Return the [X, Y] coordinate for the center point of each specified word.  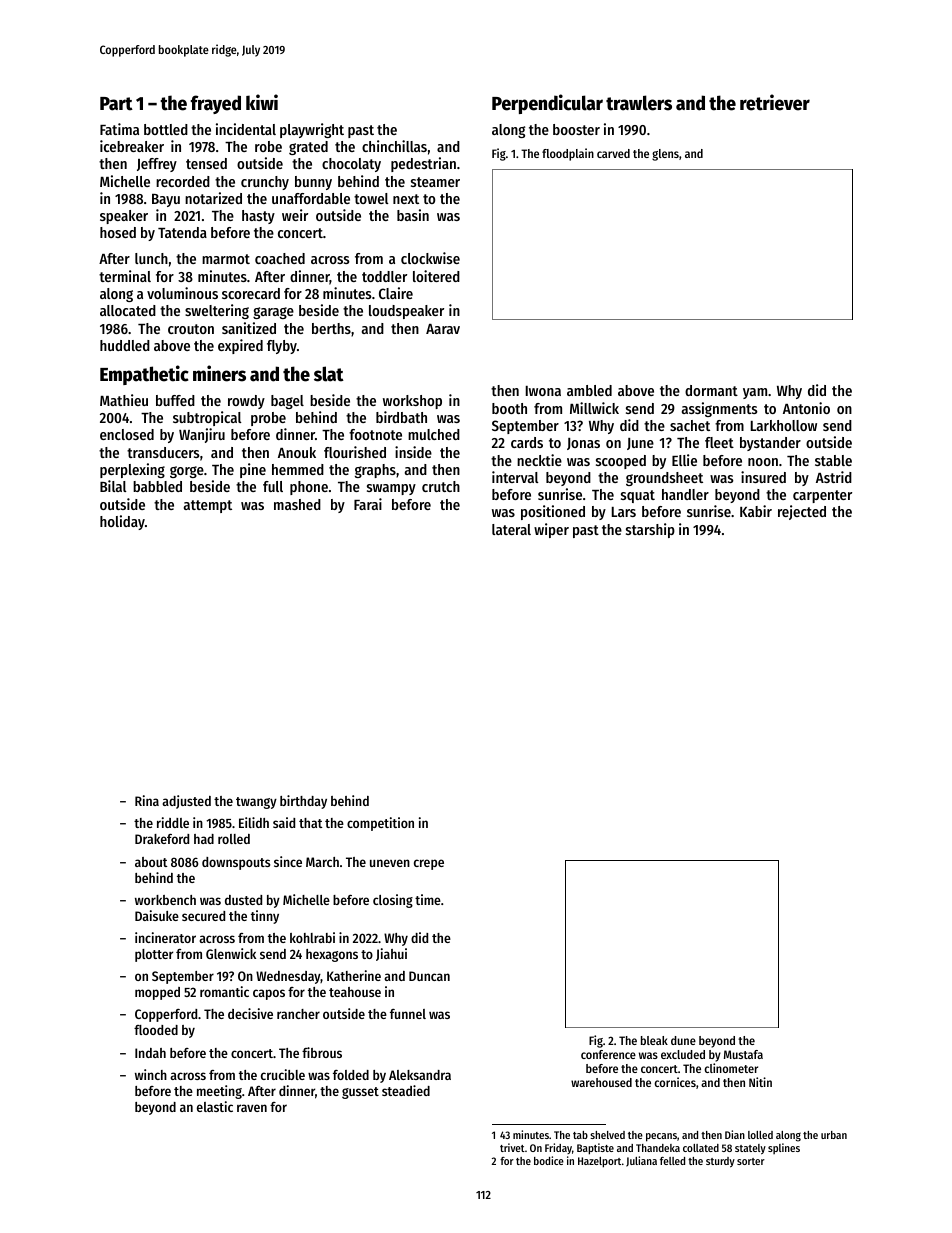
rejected [802, 512]
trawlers [639, 103]
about [151, 862]
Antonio [806, 408]
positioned [553, 512]
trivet [512, 1147]
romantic [224, 991]
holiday [122, 522]
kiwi [262, 102]
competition [380, 824]
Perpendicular [547, 104]
